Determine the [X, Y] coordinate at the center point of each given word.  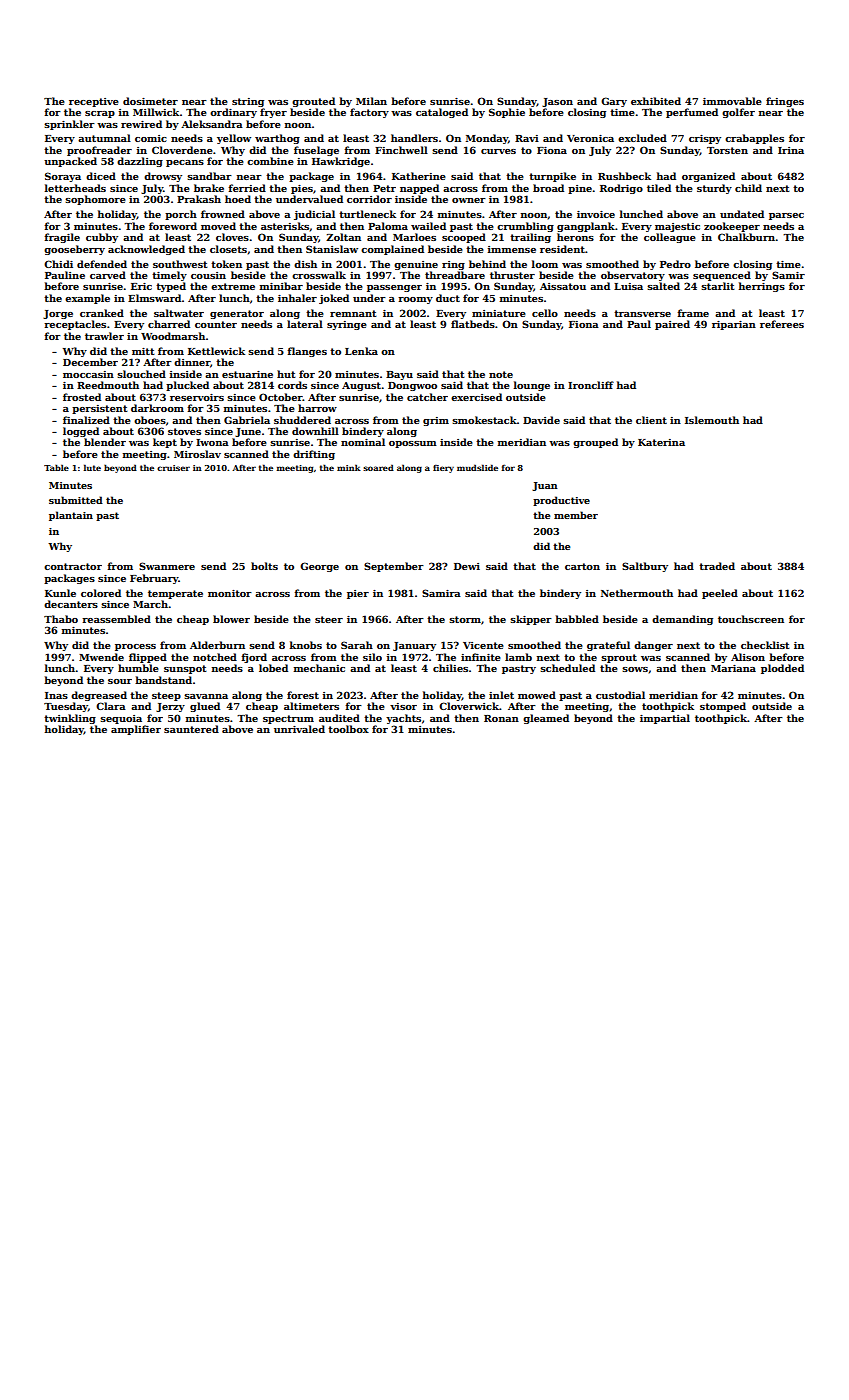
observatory [633, 276]
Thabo [61, 619]
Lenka [361, 351]
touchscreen [751, 619]
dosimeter [150, 101]
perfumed [692, 113]
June [248, 432]
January [414, 646]
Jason [557, 102]
